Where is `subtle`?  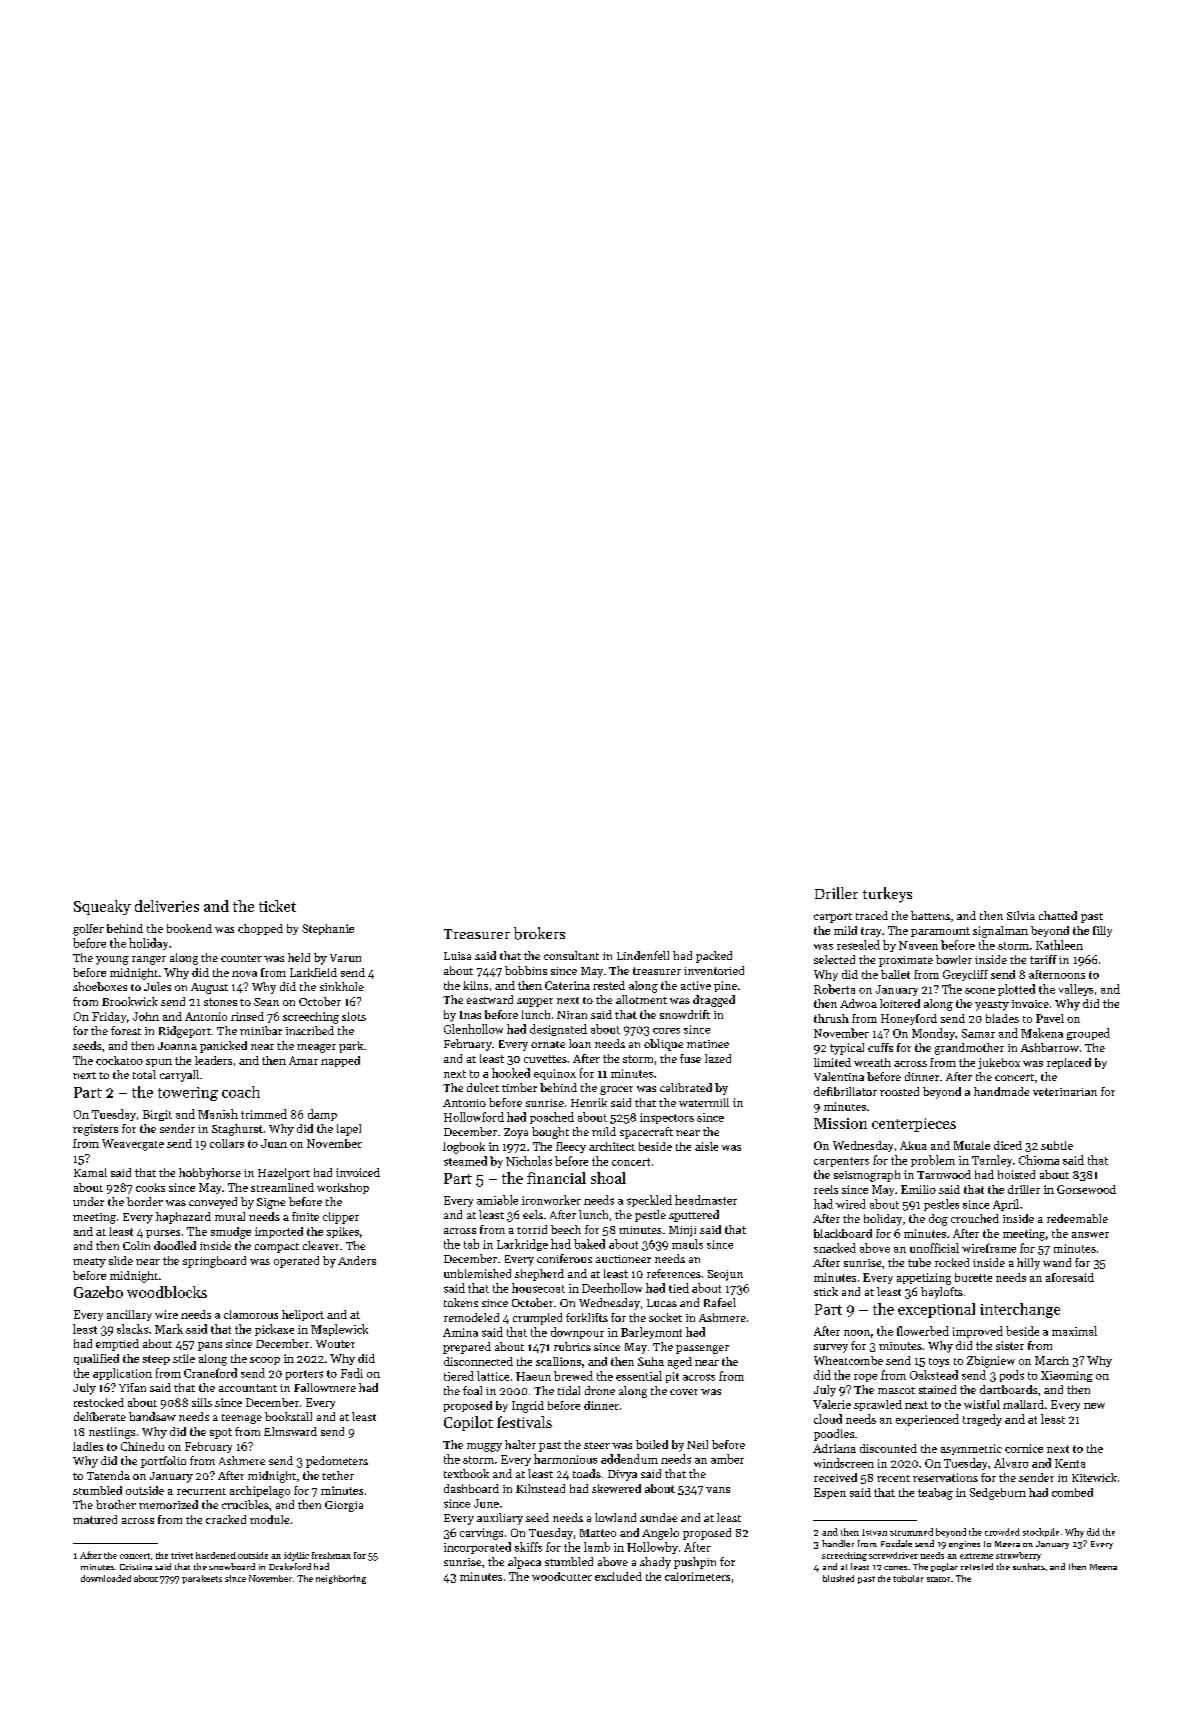 subtle is located at coordinates (1057, 1145).
